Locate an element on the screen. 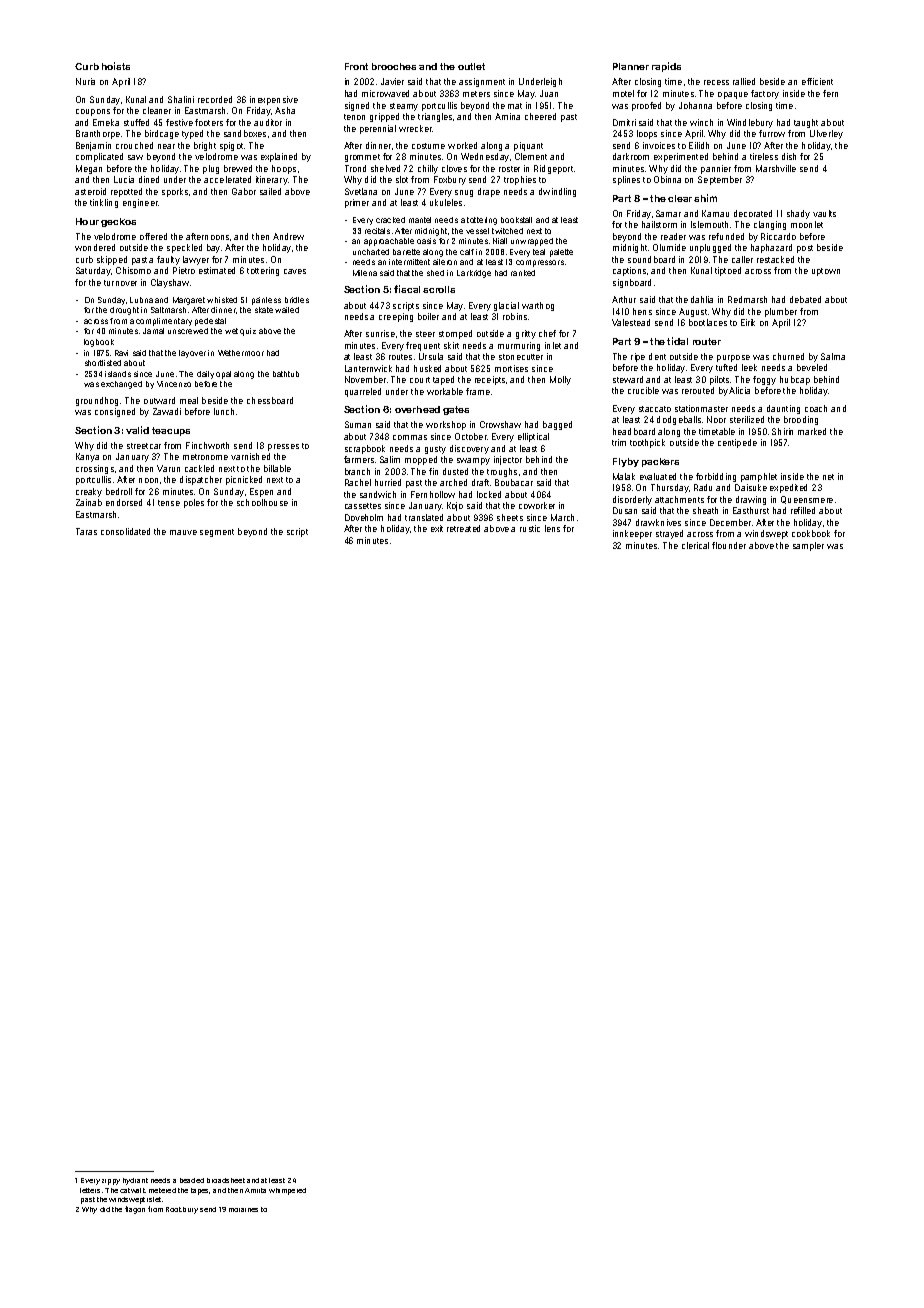 The image size is (924, 1308). whimpered is located at coordinates (287, 1191).
